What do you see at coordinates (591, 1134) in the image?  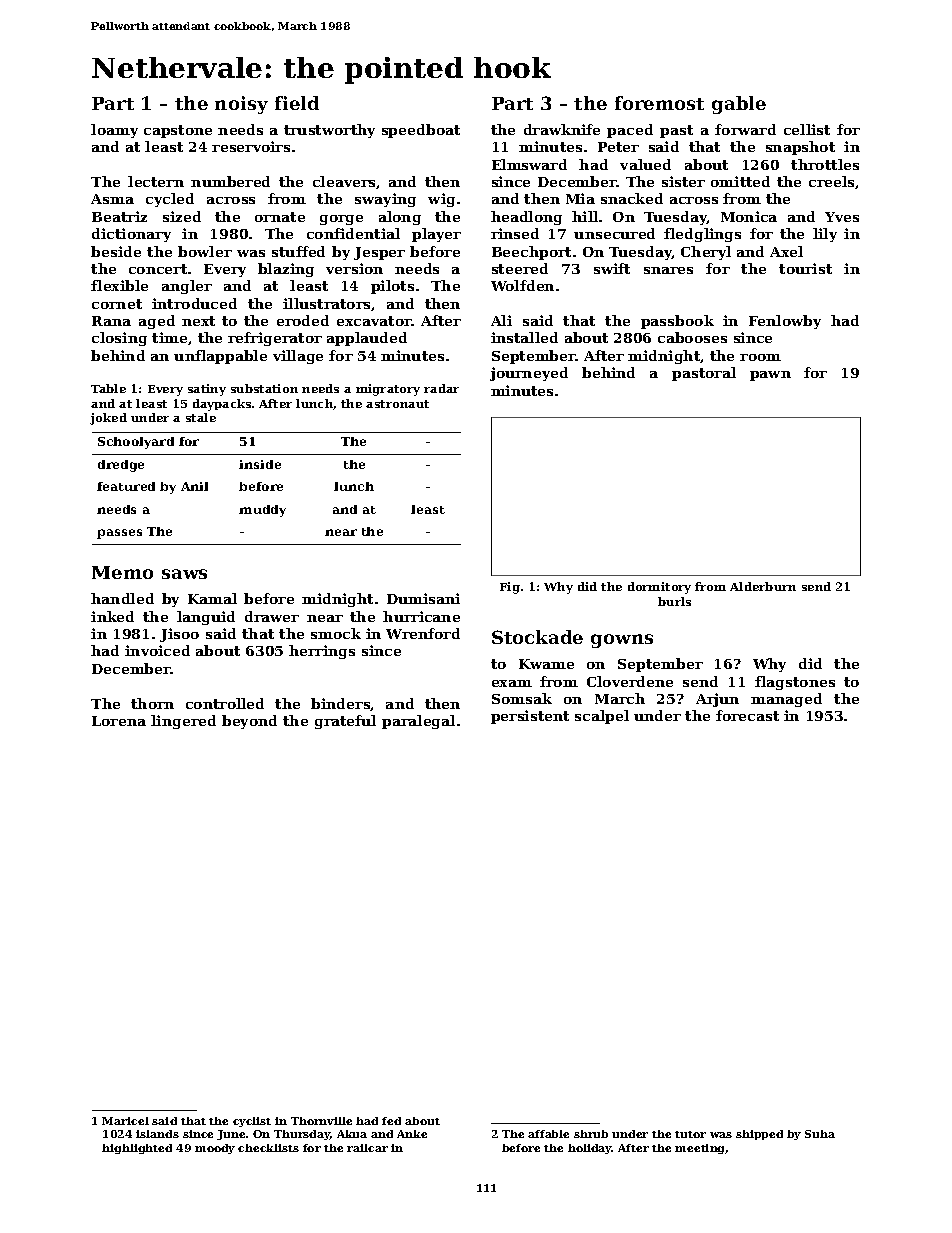 I see `shrub` at bounding box center [591, 1134].
